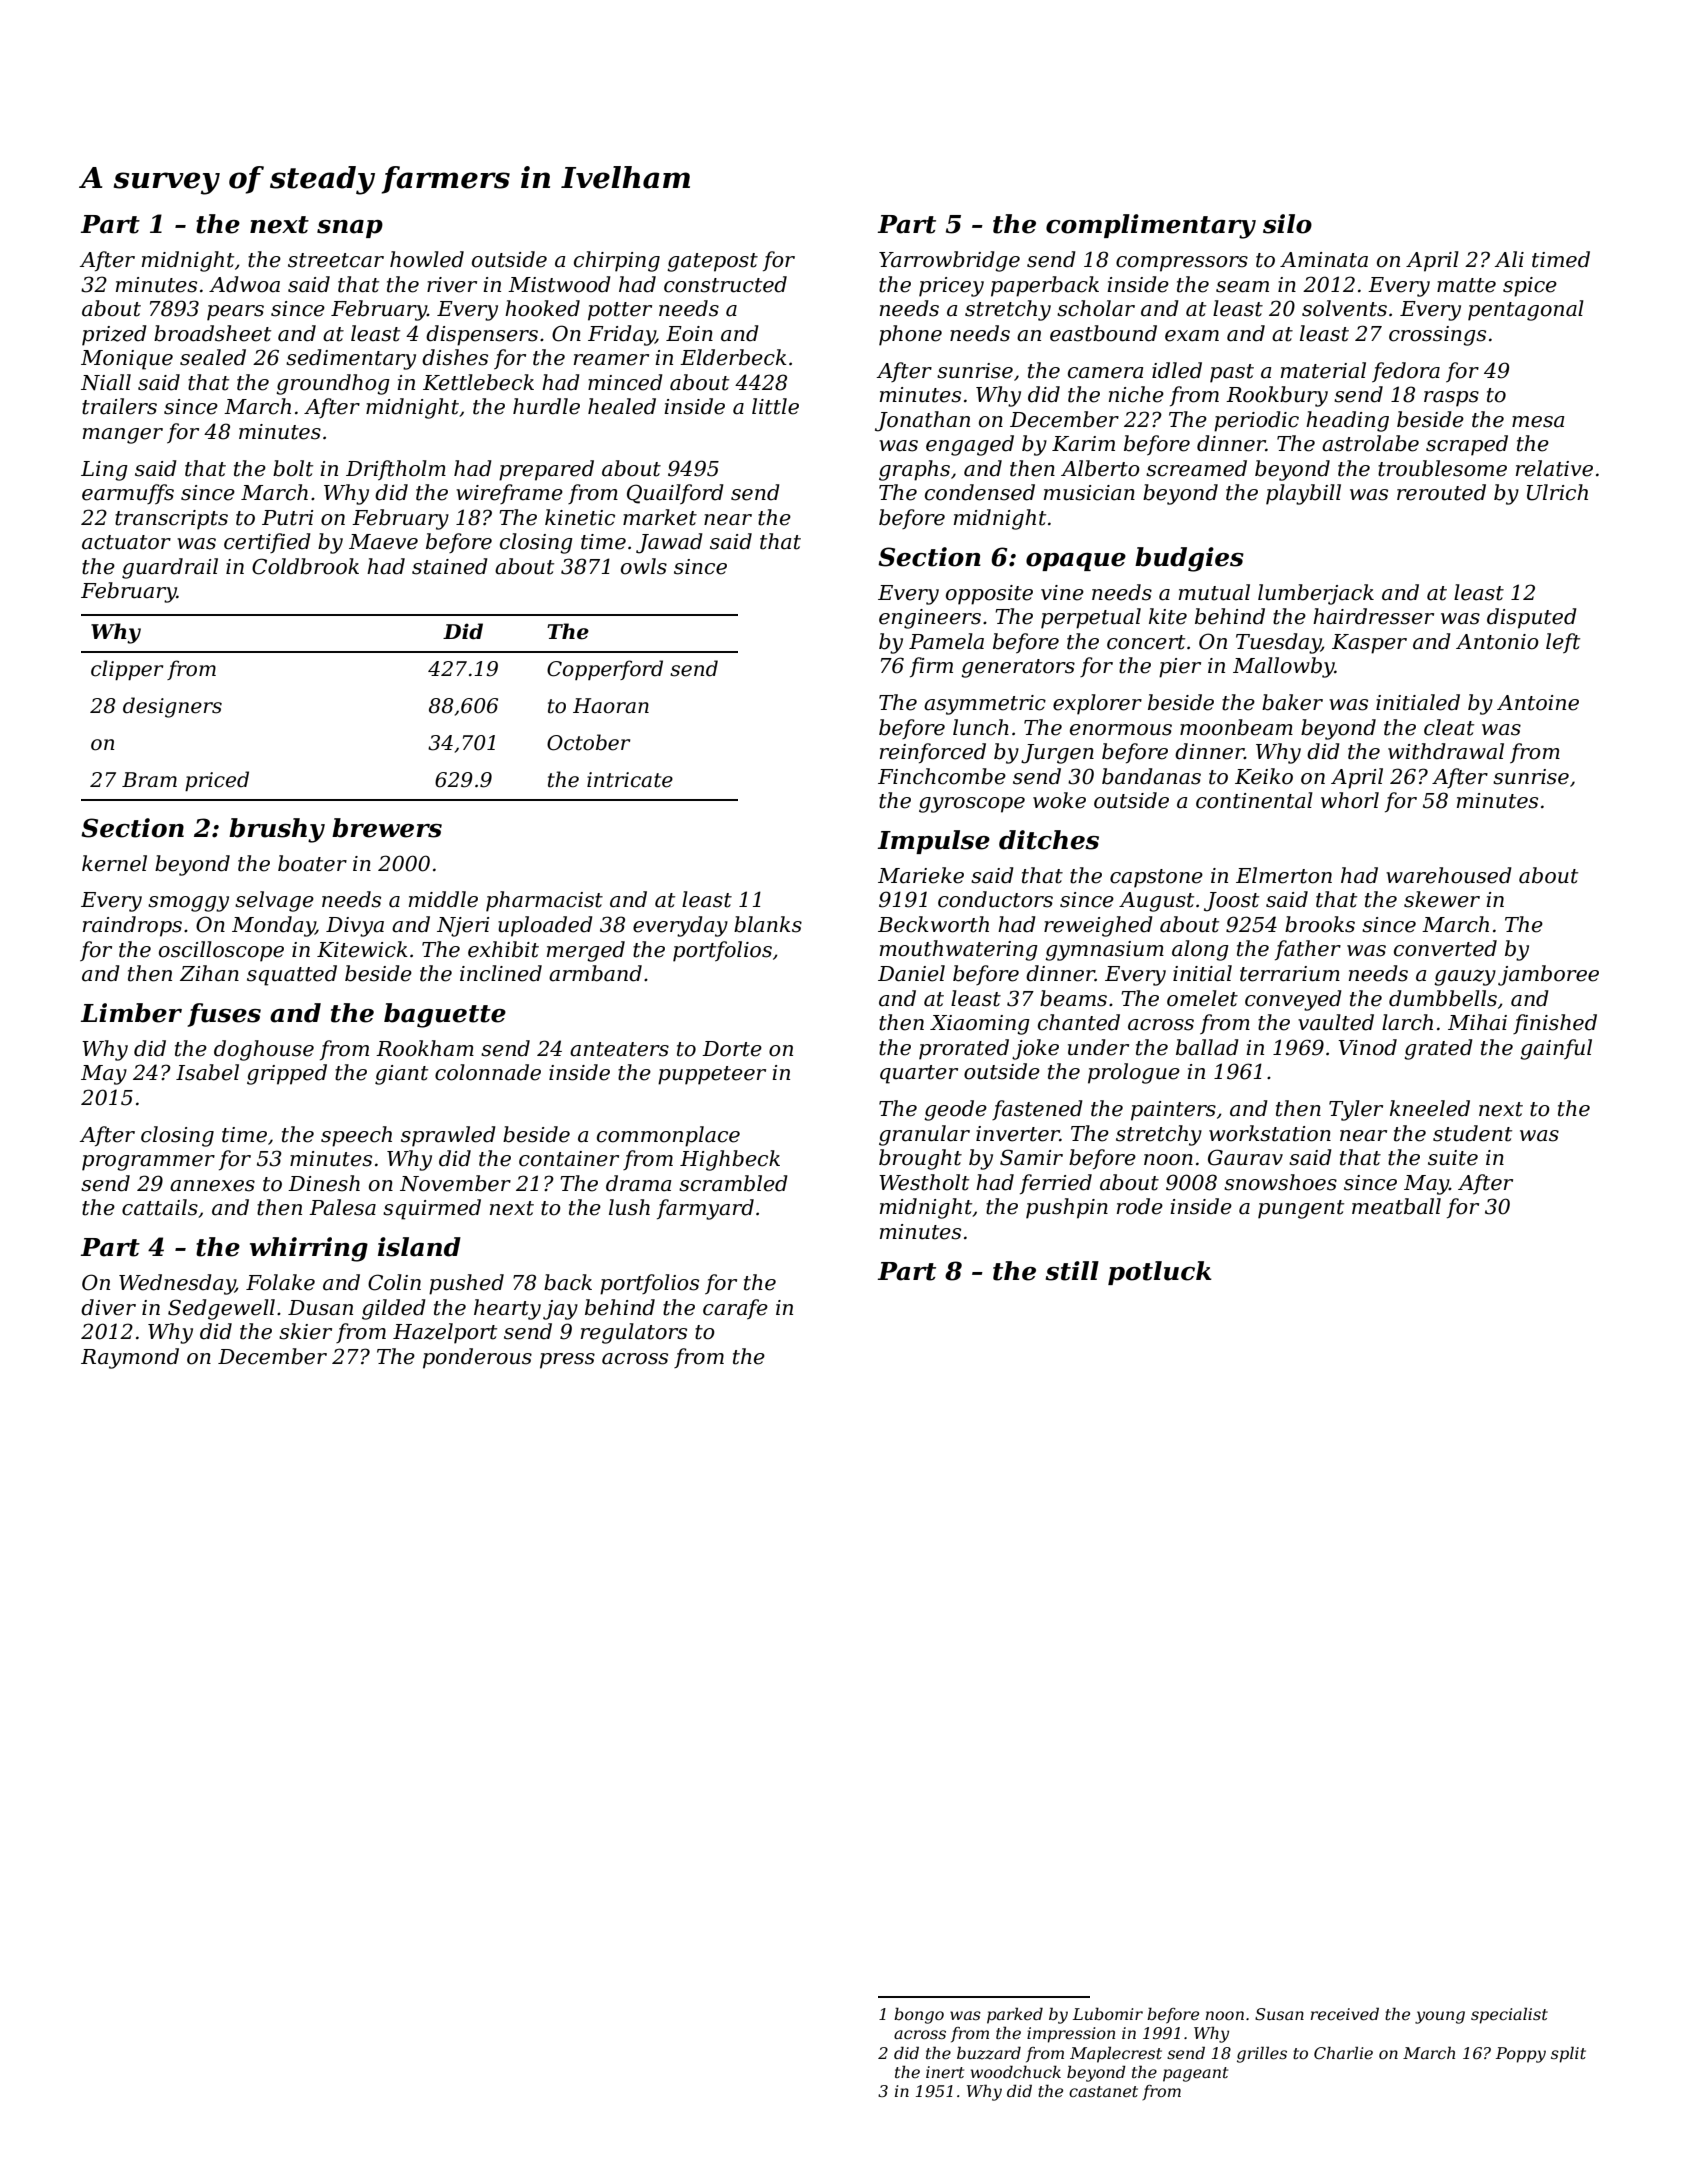  What do you see at coordinates (130, 1358) in the screenshot?
I see `Raymond` at bounding box center [130, 1358].
